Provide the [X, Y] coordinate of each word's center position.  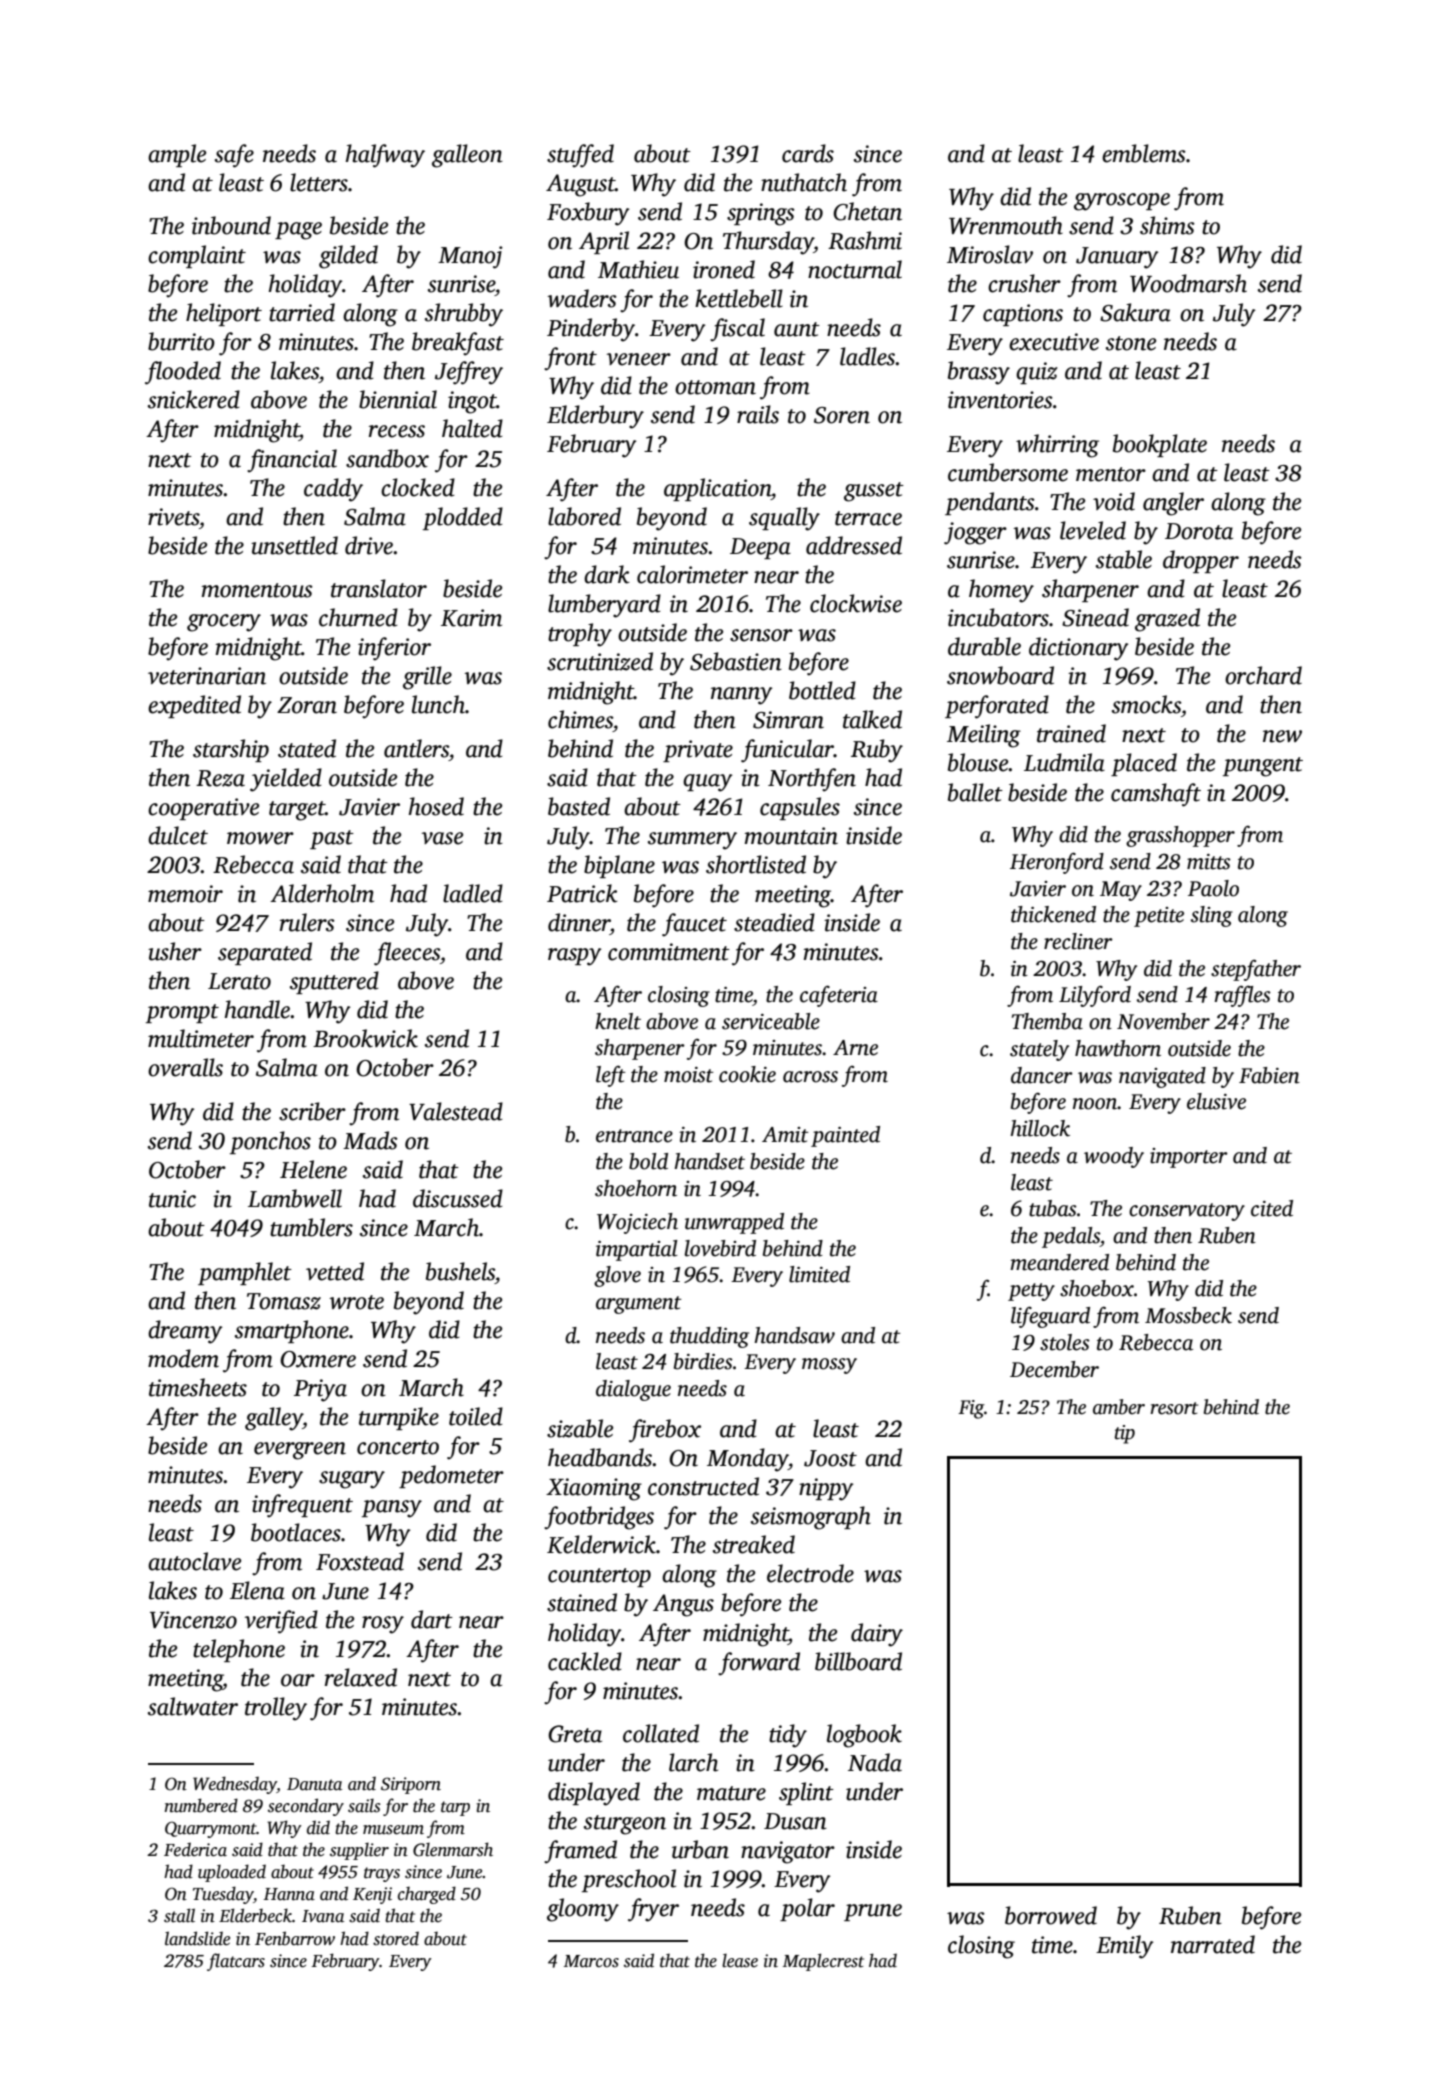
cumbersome [1008, 472]
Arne [855, 1048]
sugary [352, 1480]
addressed [854, 545]
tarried [302, 312]
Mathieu [638, 269]
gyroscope [1122, 202]
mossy [829, 1366]
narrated [1213, 1944]
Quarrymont [211, 1829]
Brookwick [365, 1038]
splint [806, 1793]
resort [1174, 1408]
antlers [416, 748]
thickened [1053, 914]
